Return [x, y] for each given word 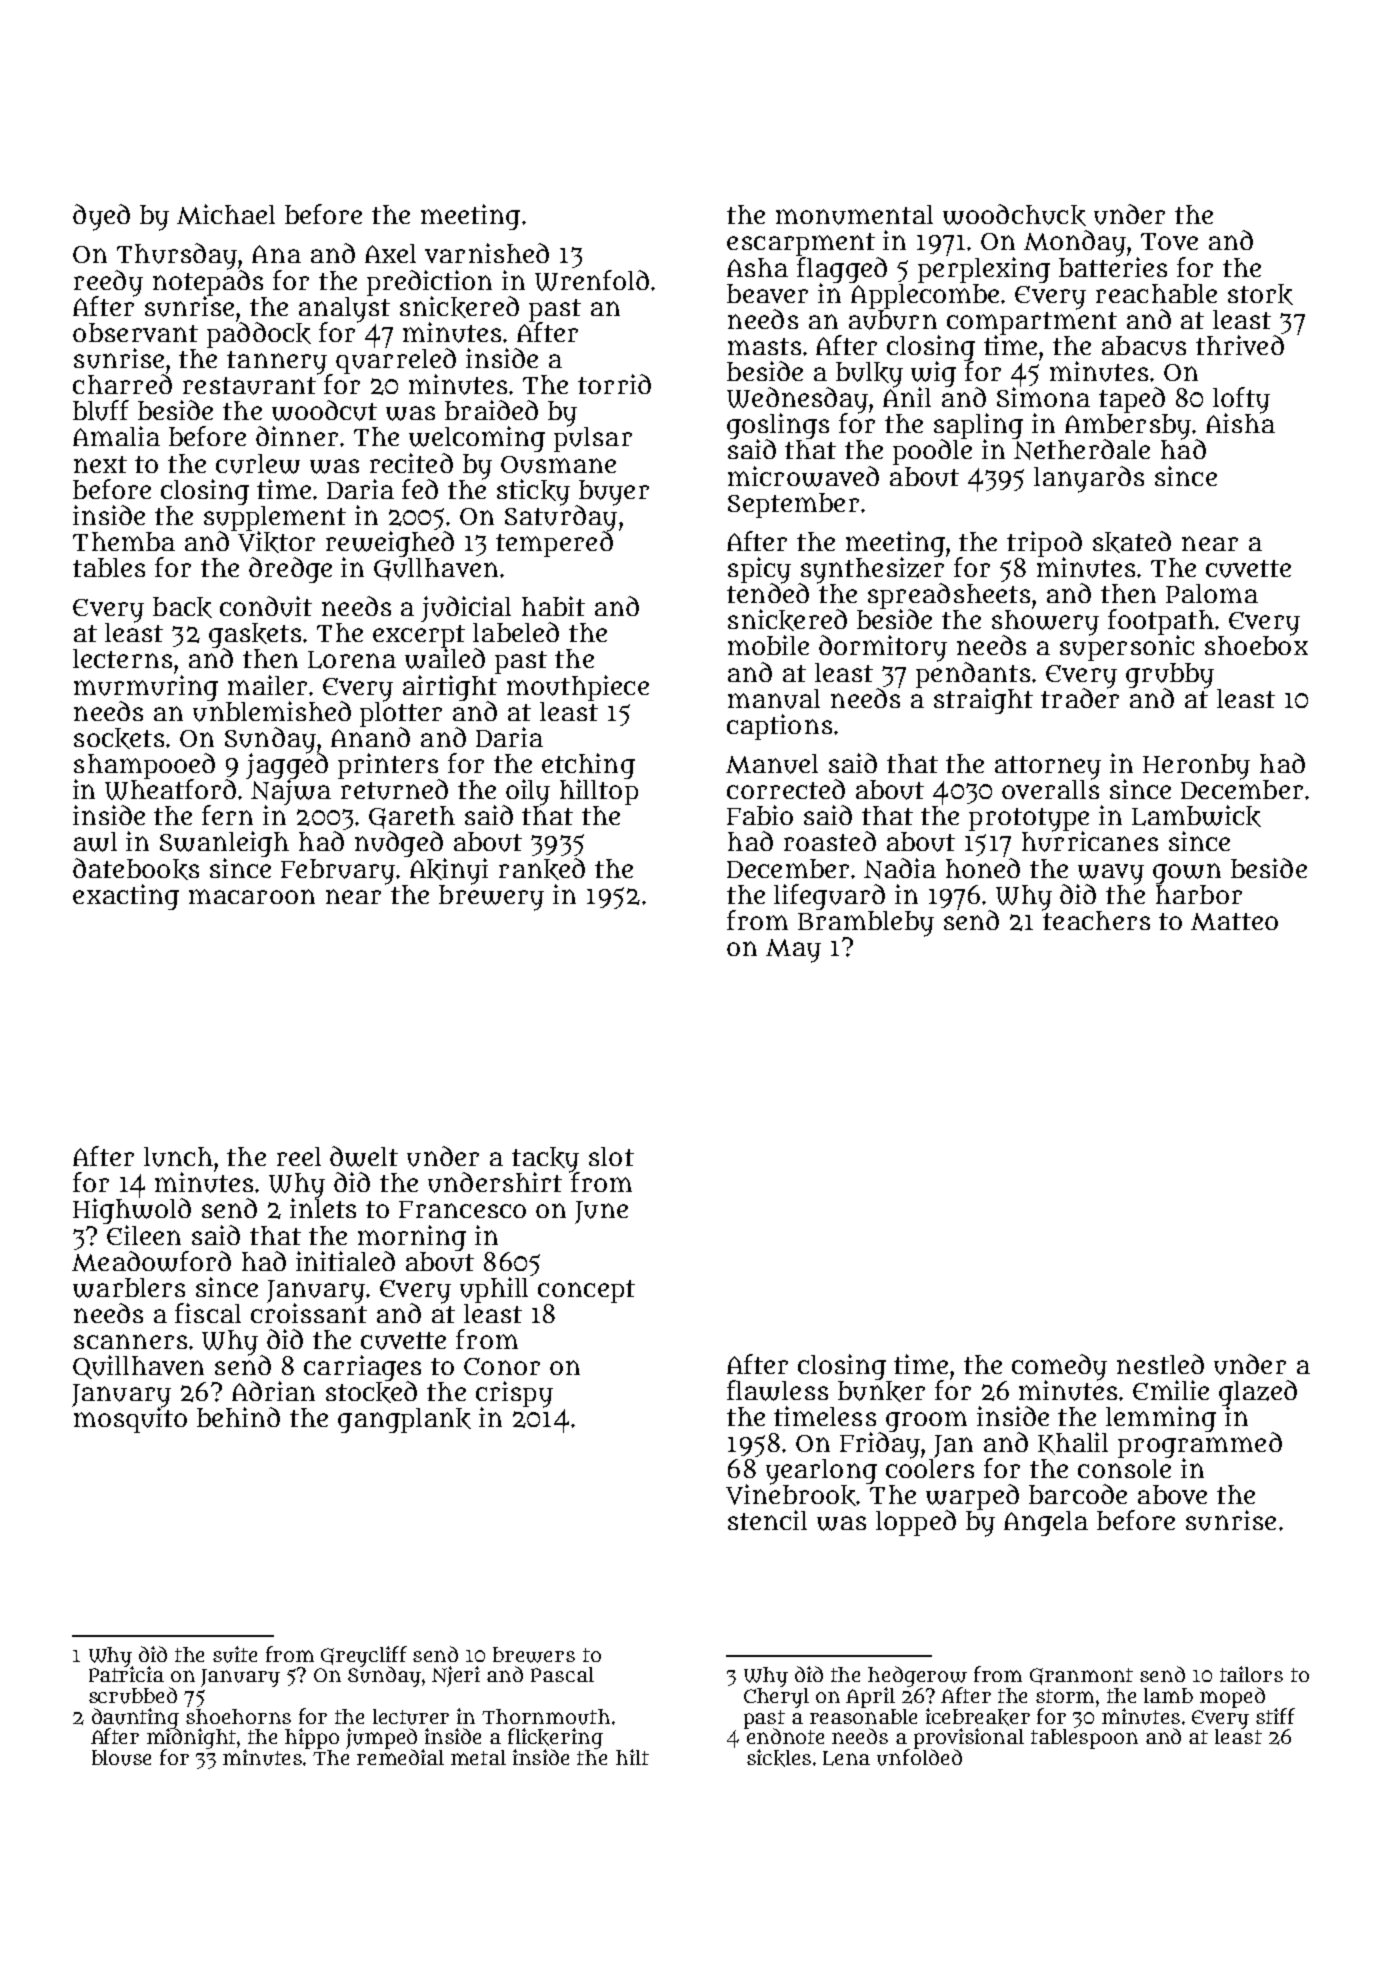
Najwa [291, 792]
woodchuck [1014, 215]
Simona [1043, 397]
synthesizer [872, 570]
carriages [362, 1368]
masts [764, 346]
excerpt [419, 637]
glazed [1258, 1393]
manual [774, 699]
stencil [767, 1520]
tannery [277, 362]
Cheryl [776, 1698]
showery [1045, 623]
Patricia [126, 1674]
